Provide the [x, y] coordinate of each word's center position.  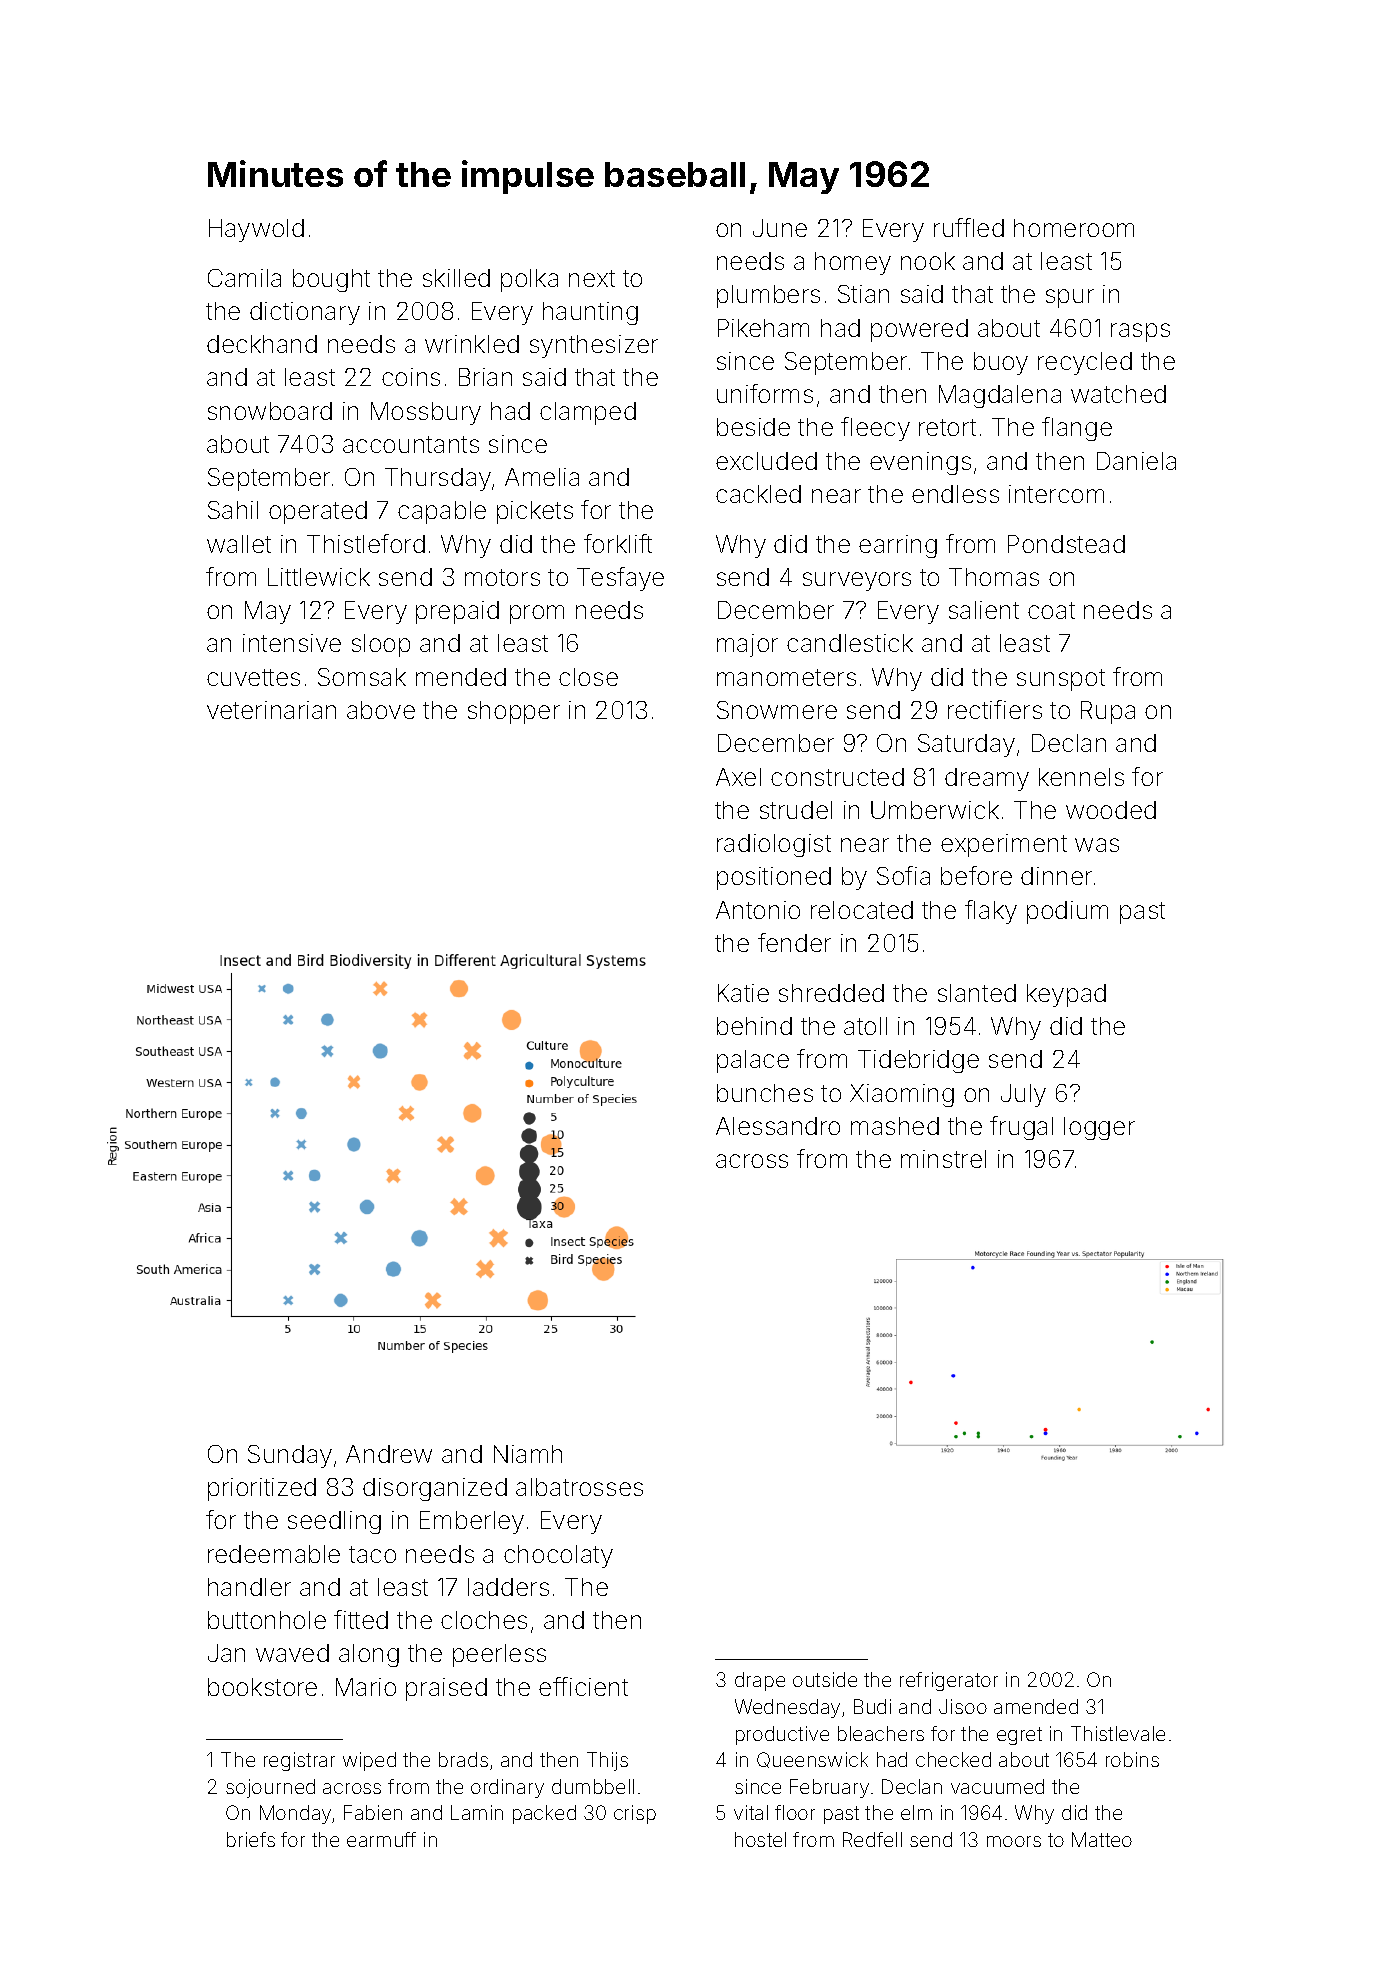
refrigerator [949, 1681]
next [592, 278]
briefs [251, 1839]
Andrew [389, 1454]
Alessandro [778, 1126]
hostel [760, 1839]
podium [1067, 912]
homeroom [1074, 228]
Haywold [256, 230]
